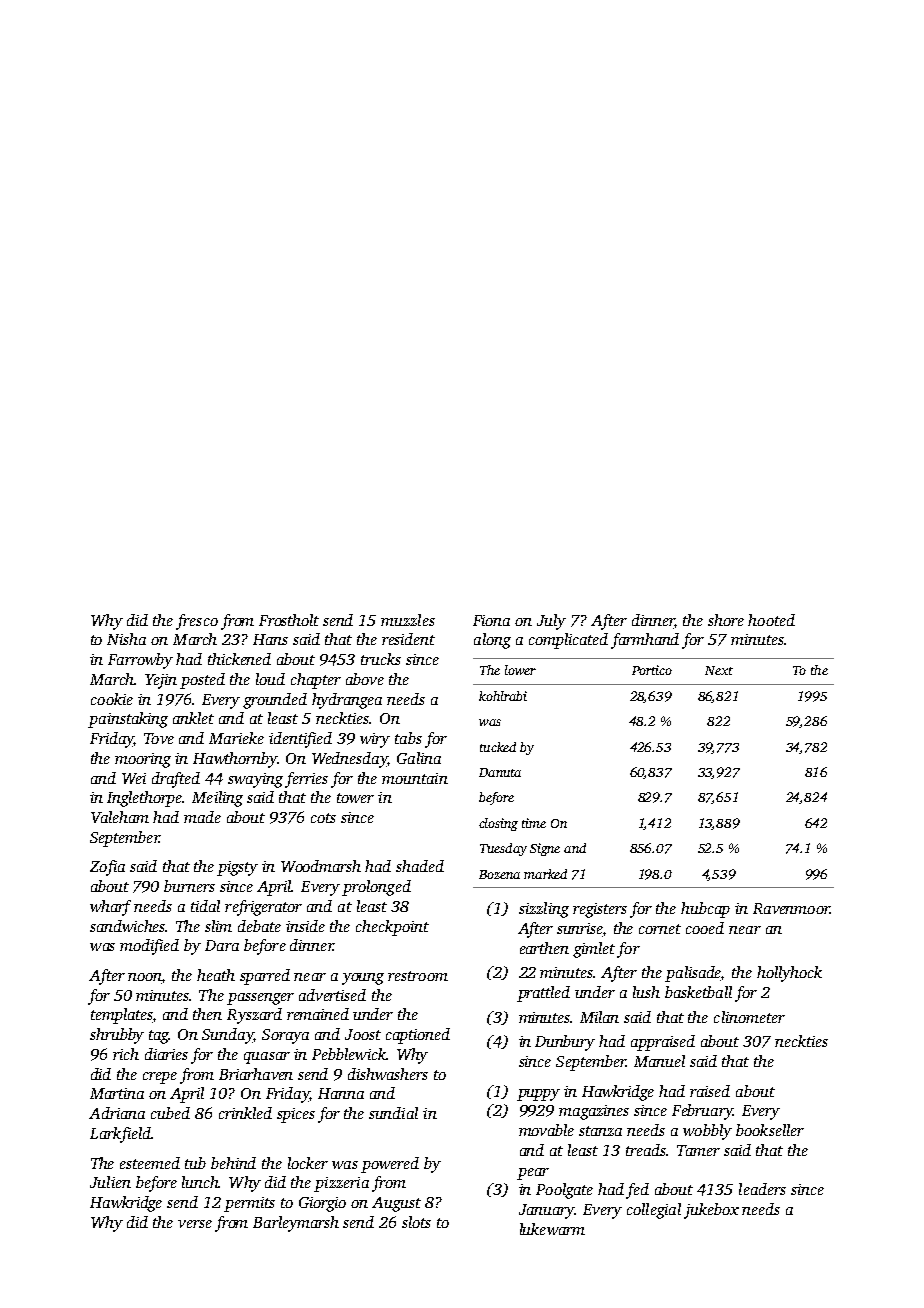  What do you see at coordinates (552, 1229) in the image?
I see `lukewarm` at bounding box center [552, 1229].
